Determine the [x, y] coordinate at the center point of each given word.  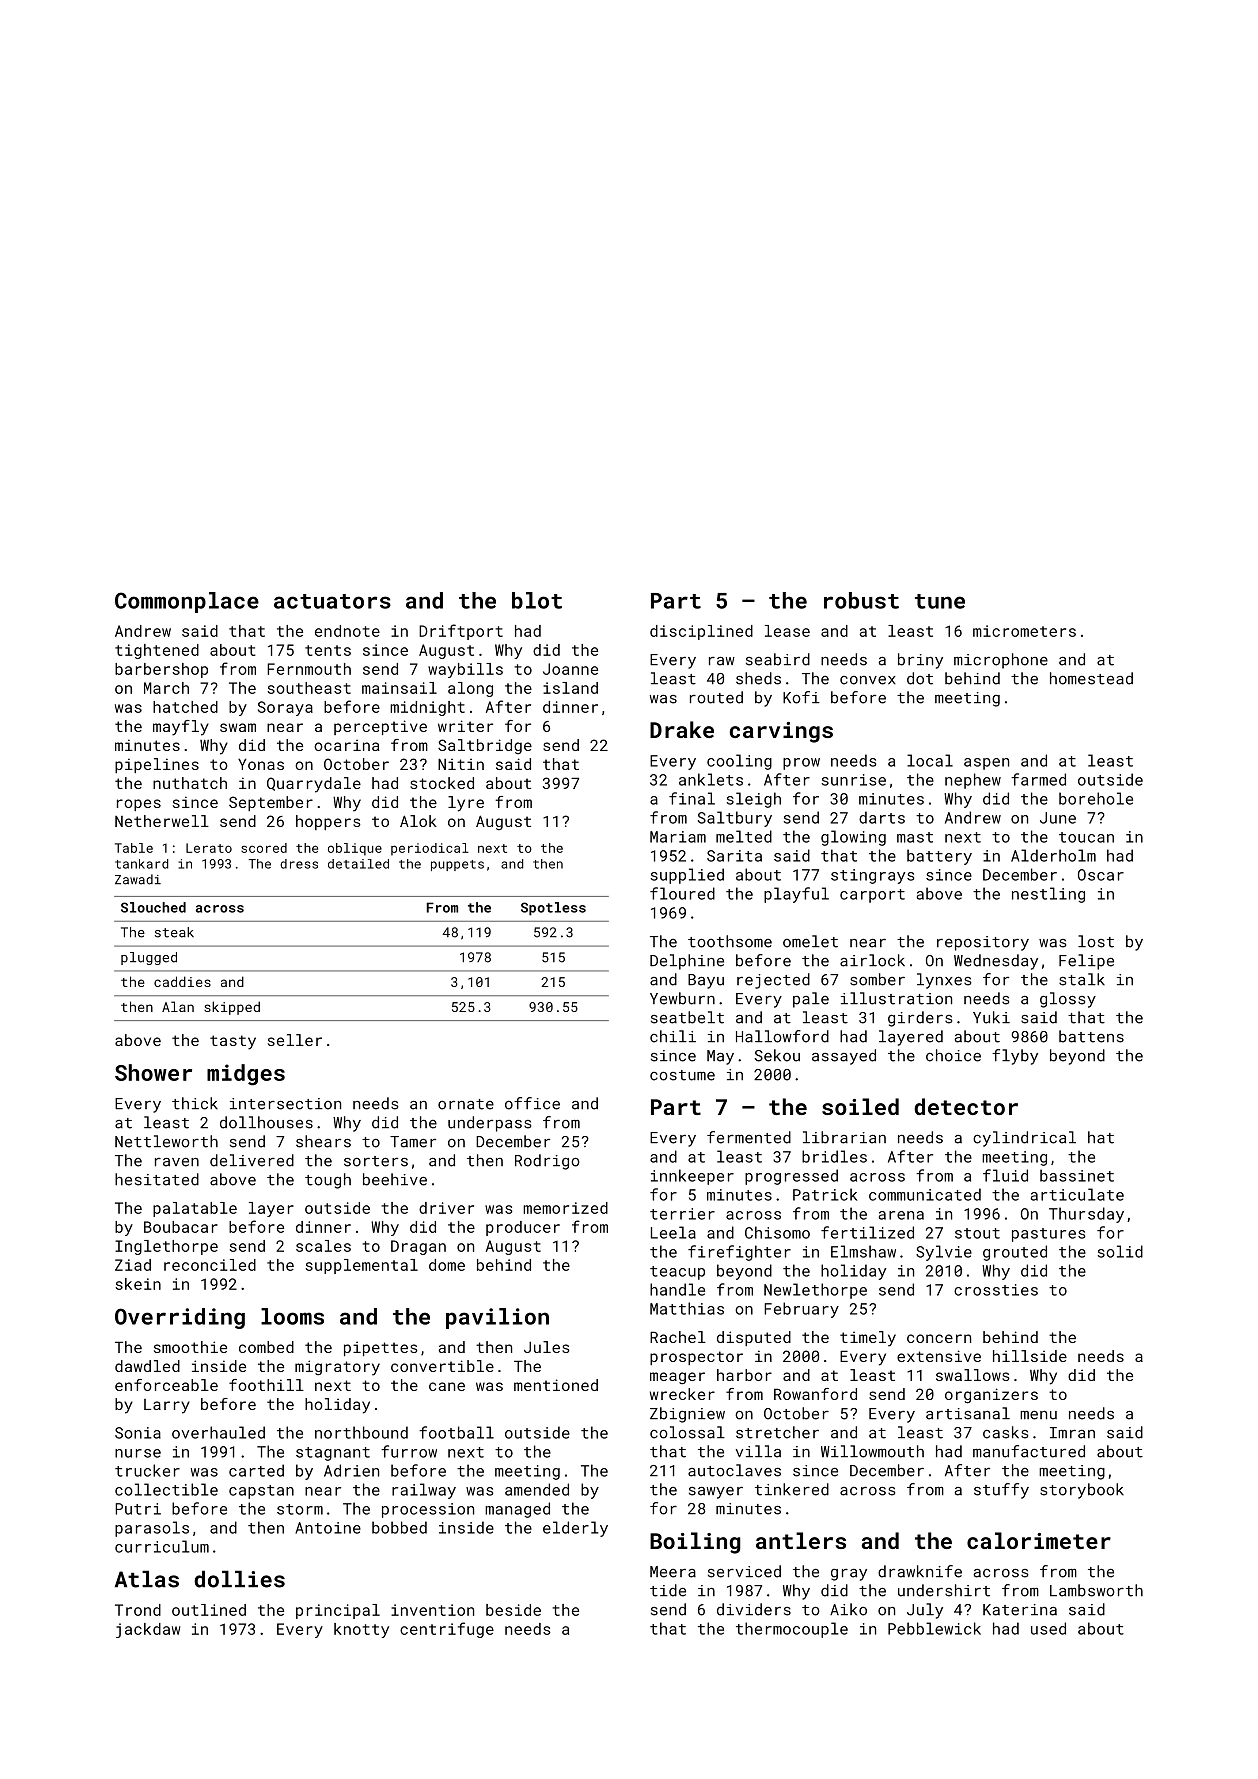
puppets [457, 865]
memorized [565, 1208]
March [166, 688]
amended [537, 1489]
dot [920, 678]
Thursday [1086, 1215]
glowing [853, 838]
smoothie [190, 1347]
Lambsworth [1096, 1590]
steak [174, 932]
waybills [465, 670]
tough [328, 1181]
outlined [209, 1610]
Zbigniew [687, 1415]
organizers [991, 1396]
